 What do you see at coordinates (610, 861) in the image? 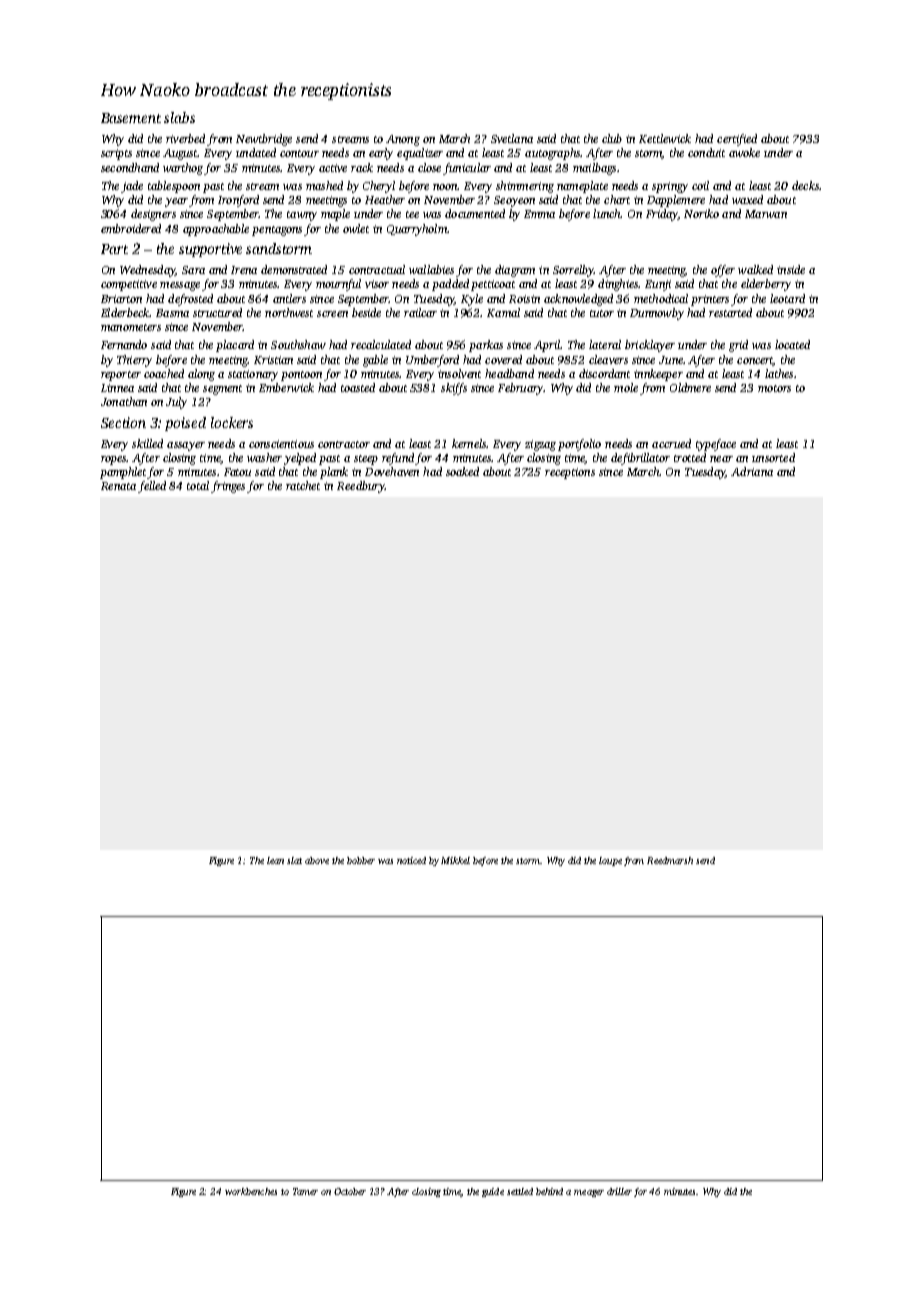
I see `loupe` at bounding box center [610, 861].
